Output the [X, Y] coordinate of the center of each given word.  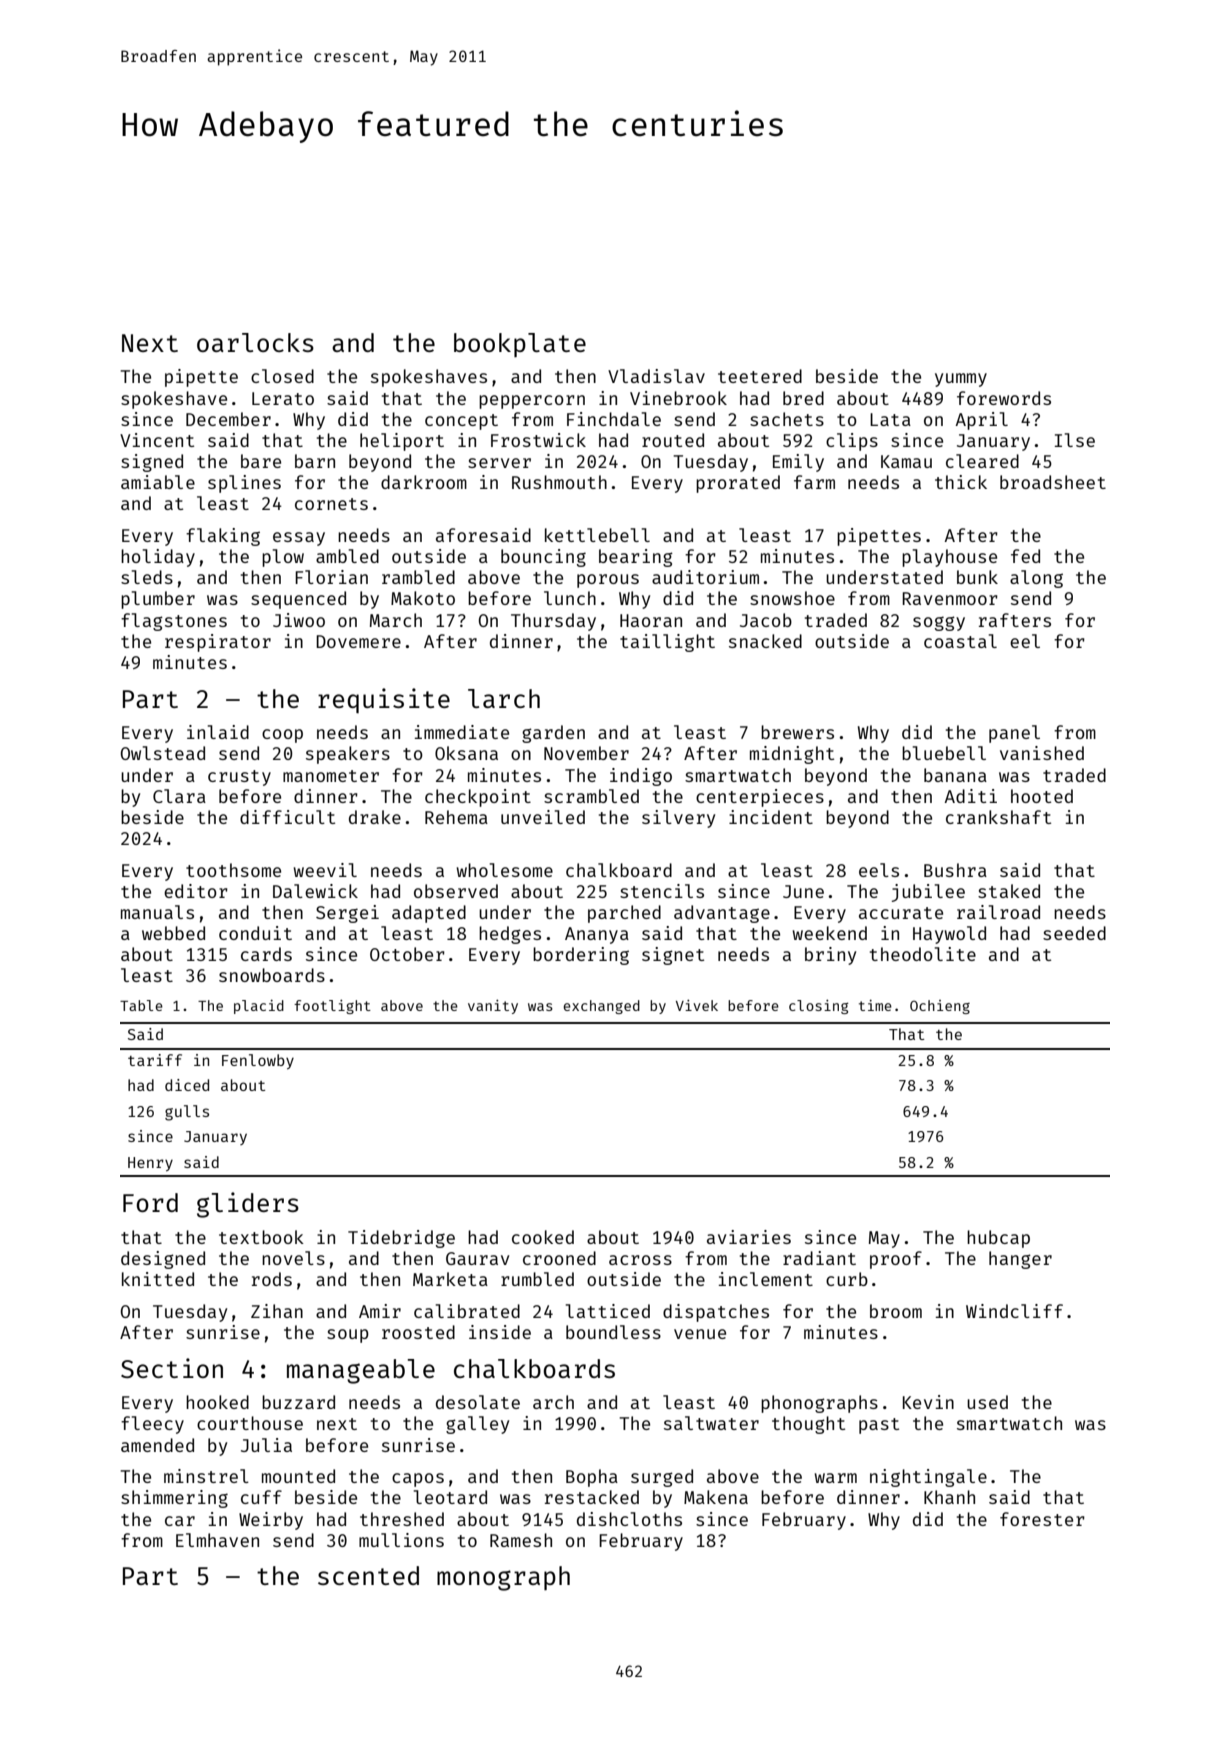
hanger [1020, 1260]
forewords [1004, 398]
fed [1025, 556]
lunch [570, 598]
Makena [716, 1497]
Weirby [271, 1521]
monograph [503, 1578]
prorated [738, 484]
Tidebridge [401, 1239]
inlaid [218, 732]
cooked [543, 1237]
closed [282, 376]
